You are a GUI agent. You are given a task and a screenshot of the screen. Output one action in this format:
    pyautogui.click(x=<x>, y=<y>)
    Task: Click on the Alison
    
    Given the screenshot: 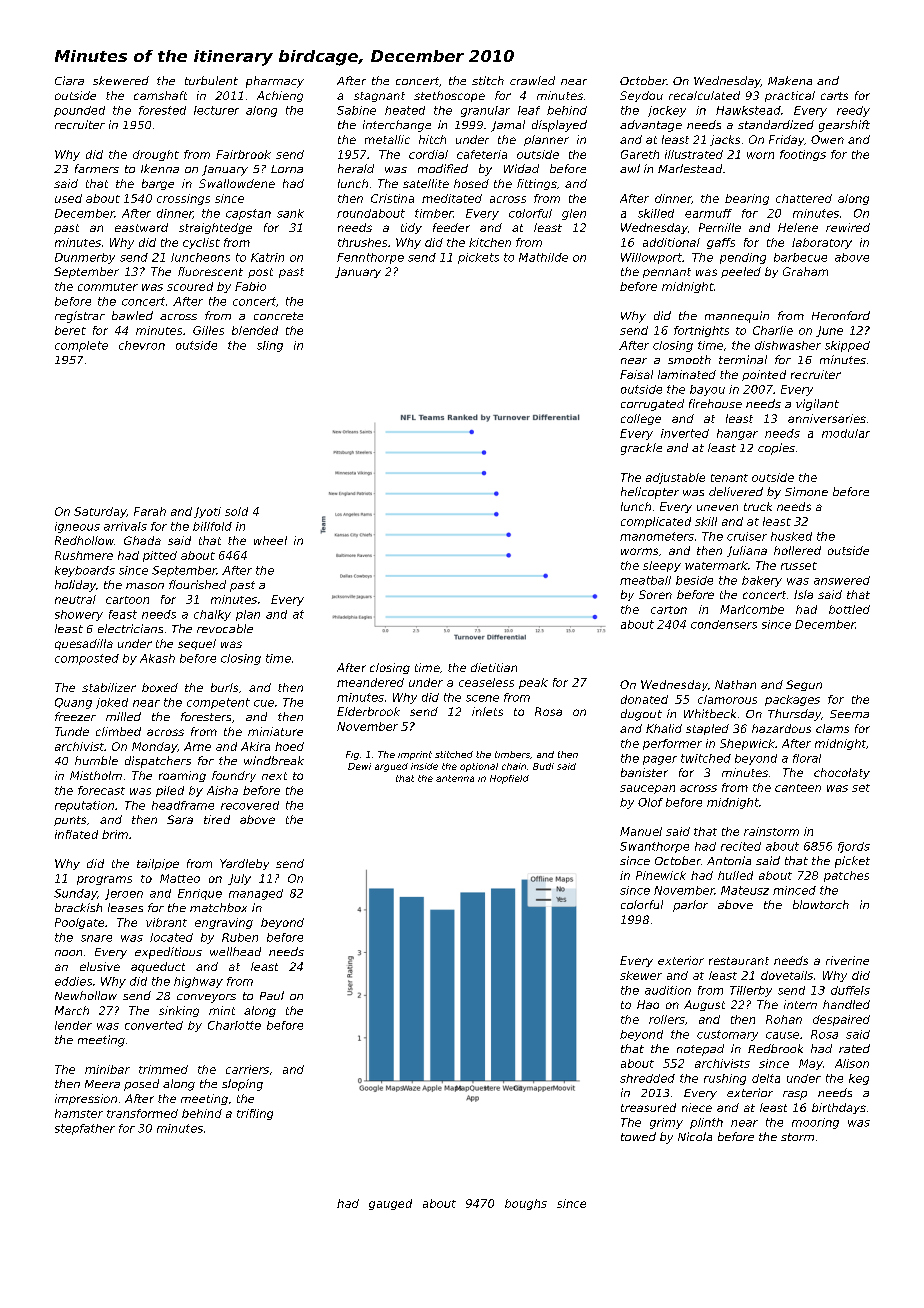 What is the action you would take?
    pyautogui.click(x=852, y=1063)
